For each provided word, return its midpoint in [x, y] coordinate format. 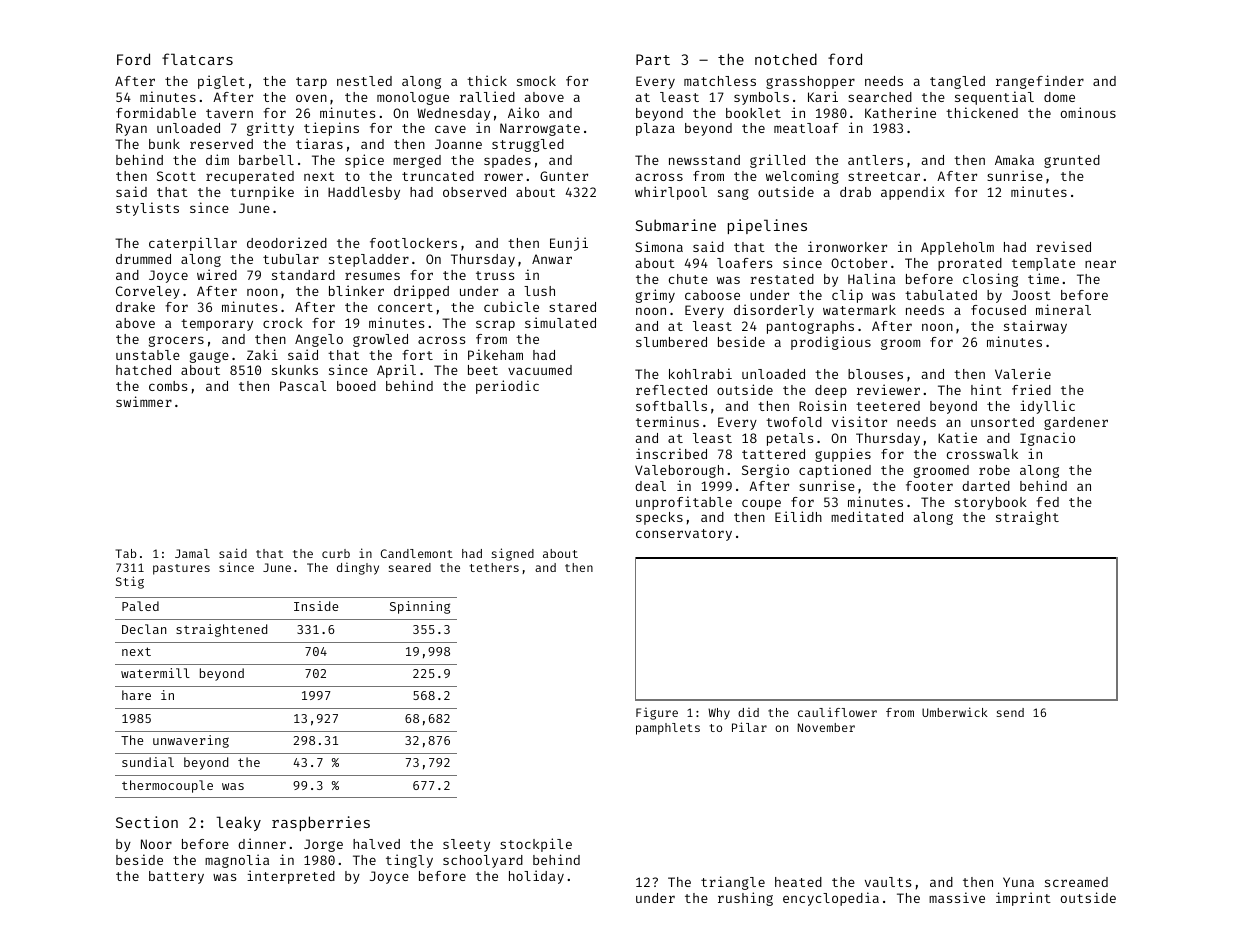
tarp [311, 83]
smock [536, 81]
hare [136, 695]
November [826, 727]
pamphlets [668, 729]
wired [217, 274]
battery [176, 877]
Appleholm [957, 248]
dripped [421, 292]
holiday [536, 877]
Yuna [1018, 882]
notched [786, 59]
